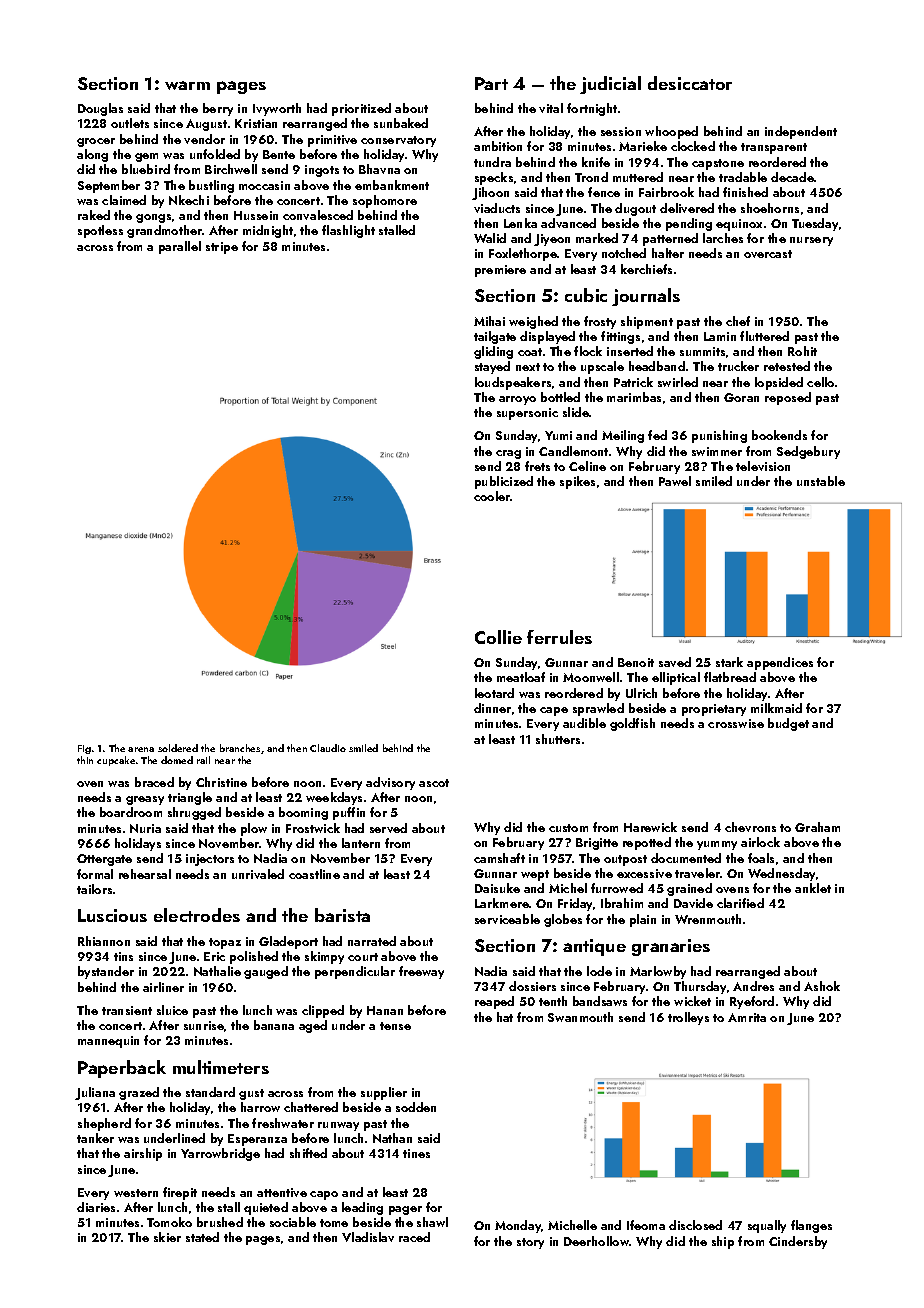 The width and height of the image is (924, 1308). What do you see at coordinates (211, 186) in the image?
I see `bustling` at bounding box center [211, 186].
